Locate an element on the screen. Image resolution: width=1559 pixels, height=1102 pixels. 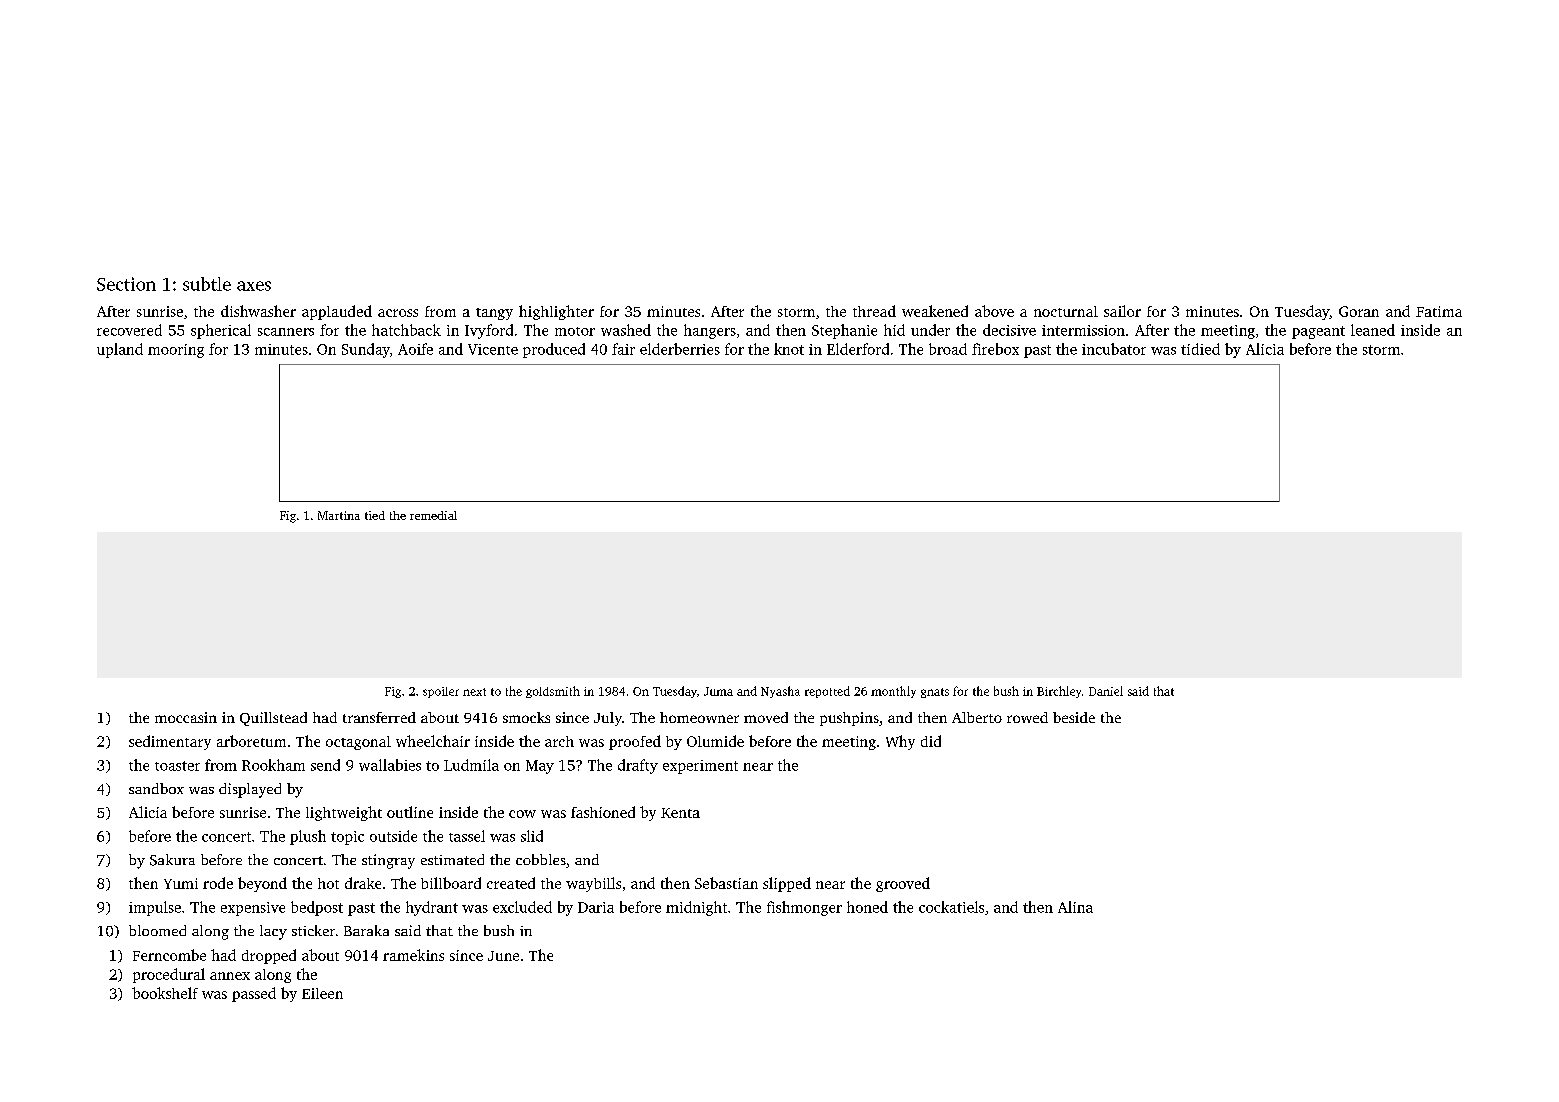
Fatima is located at coordinates (1439, 311).
